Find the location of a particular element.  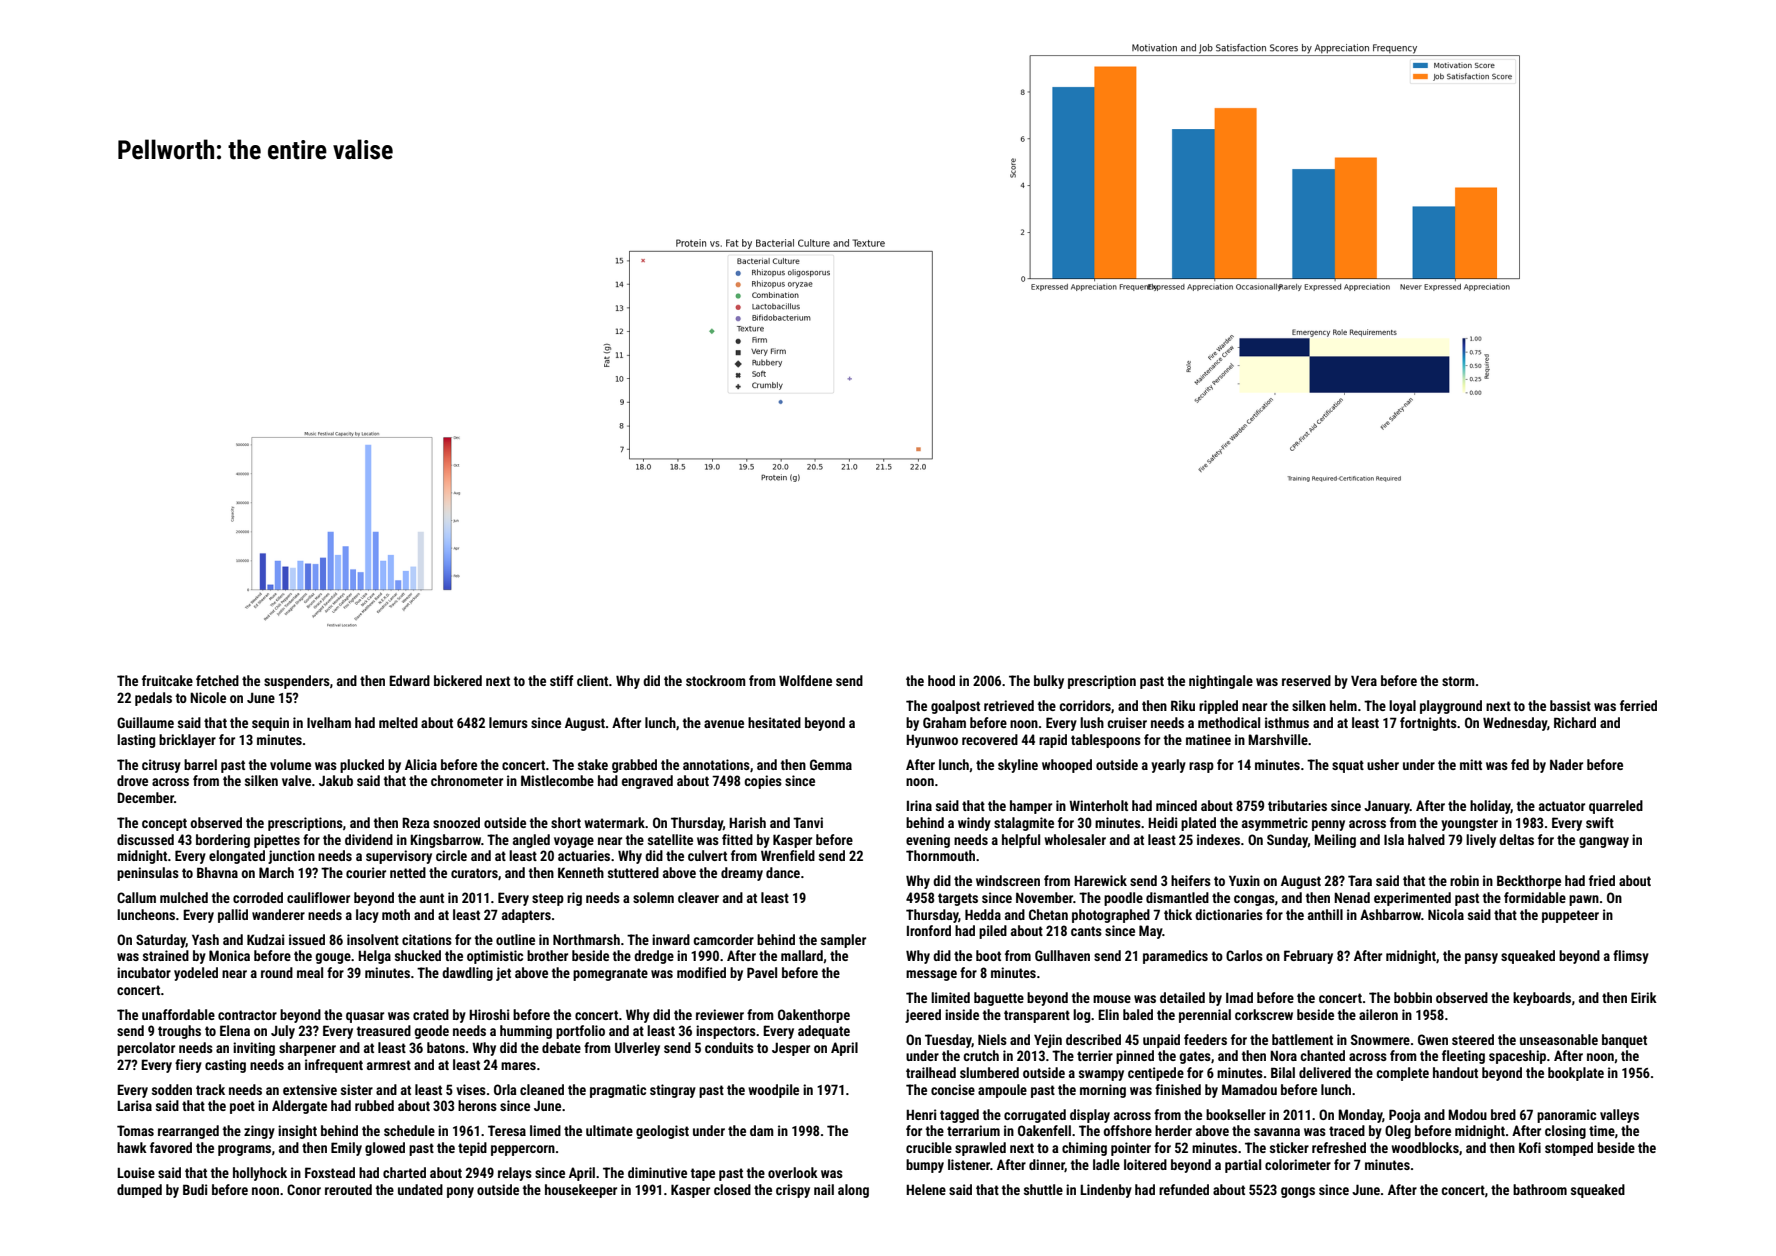

pawn is located at coordinates (1584, 900).
